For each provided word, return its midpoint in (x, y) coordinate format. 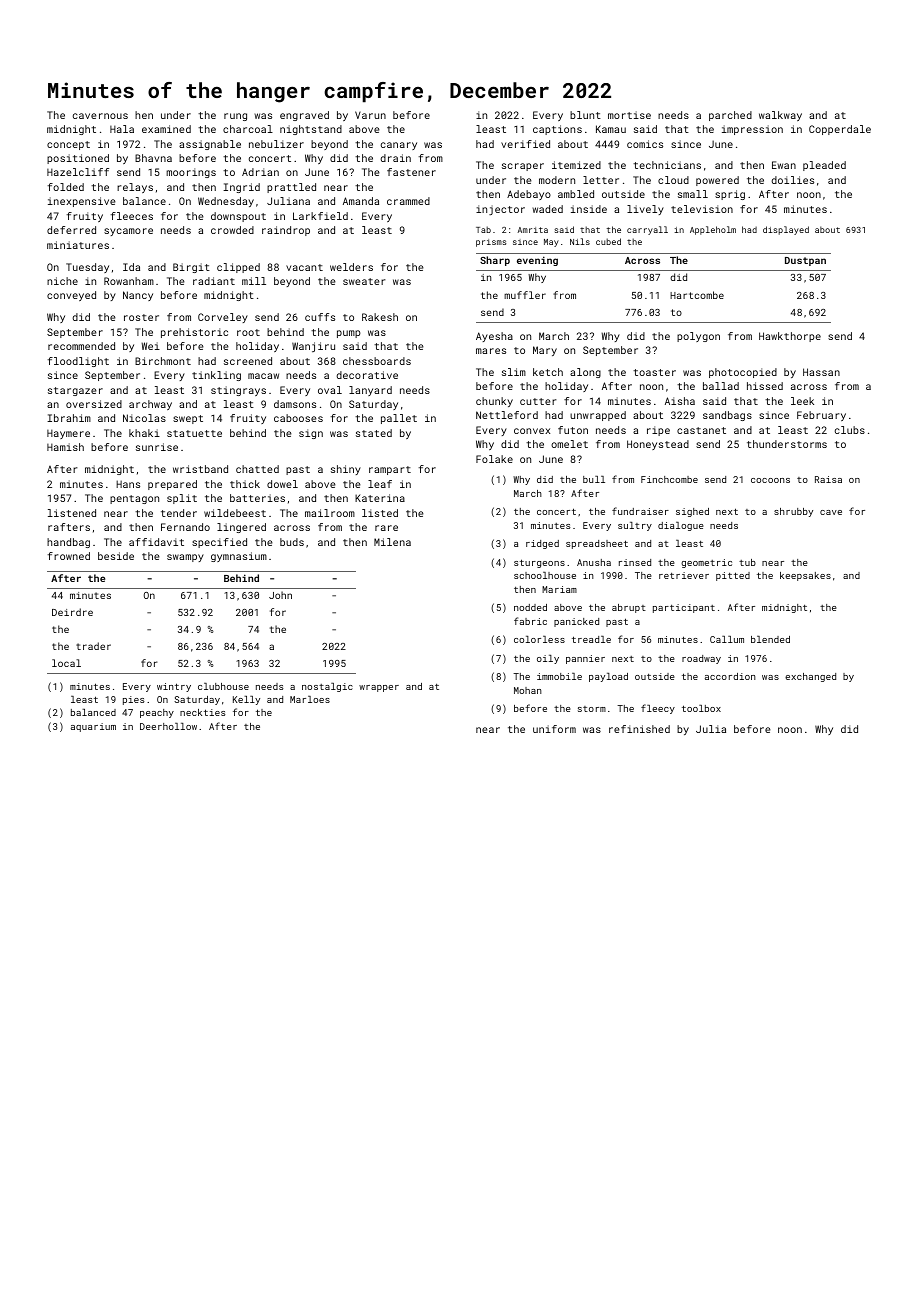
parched (730, 116)
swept (188, 419)
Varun (370, 115)
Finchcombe (669, 479)
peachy (157, 713)
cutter (538, 401)
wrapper (379, 688)
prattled (291, 188)
